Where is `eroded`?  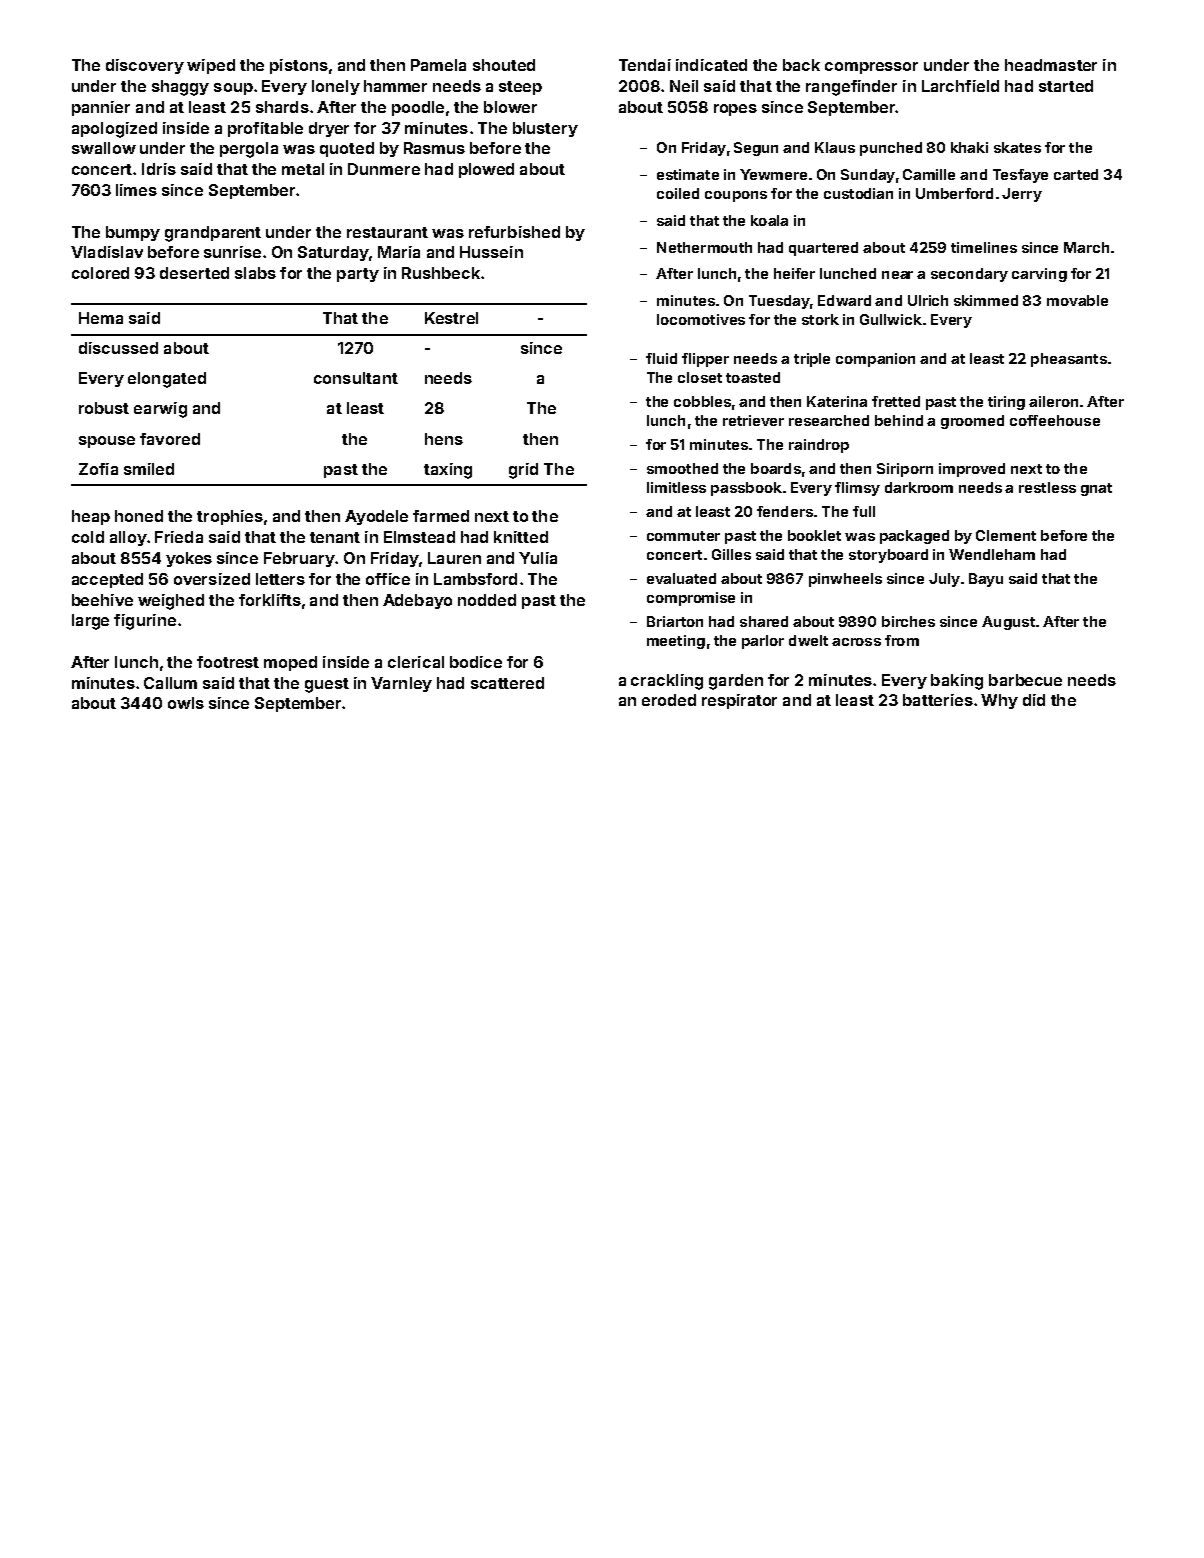
eroded is located at coordinates (669, 700).
